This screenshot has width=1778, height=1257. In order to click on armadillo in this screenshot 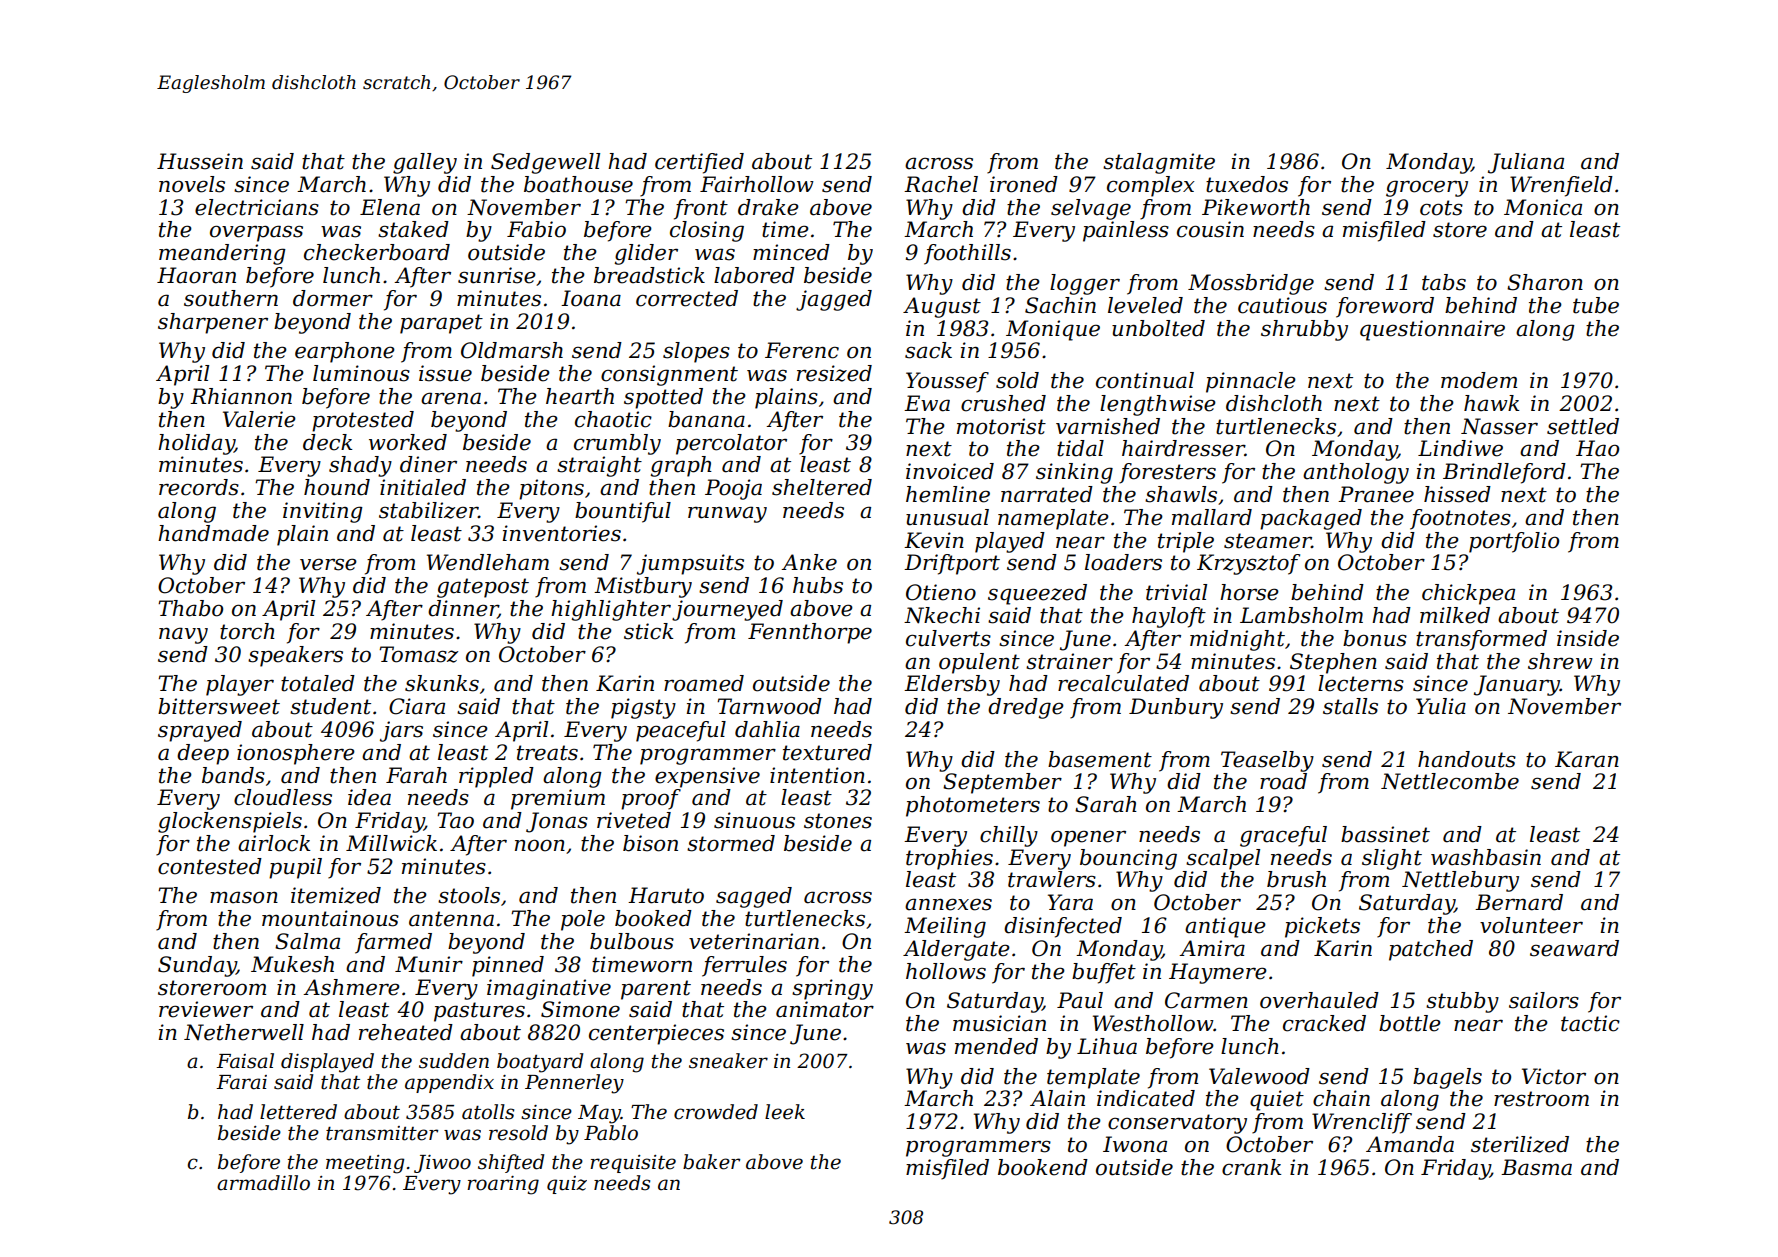, I will do `click(263, 1183)`.
